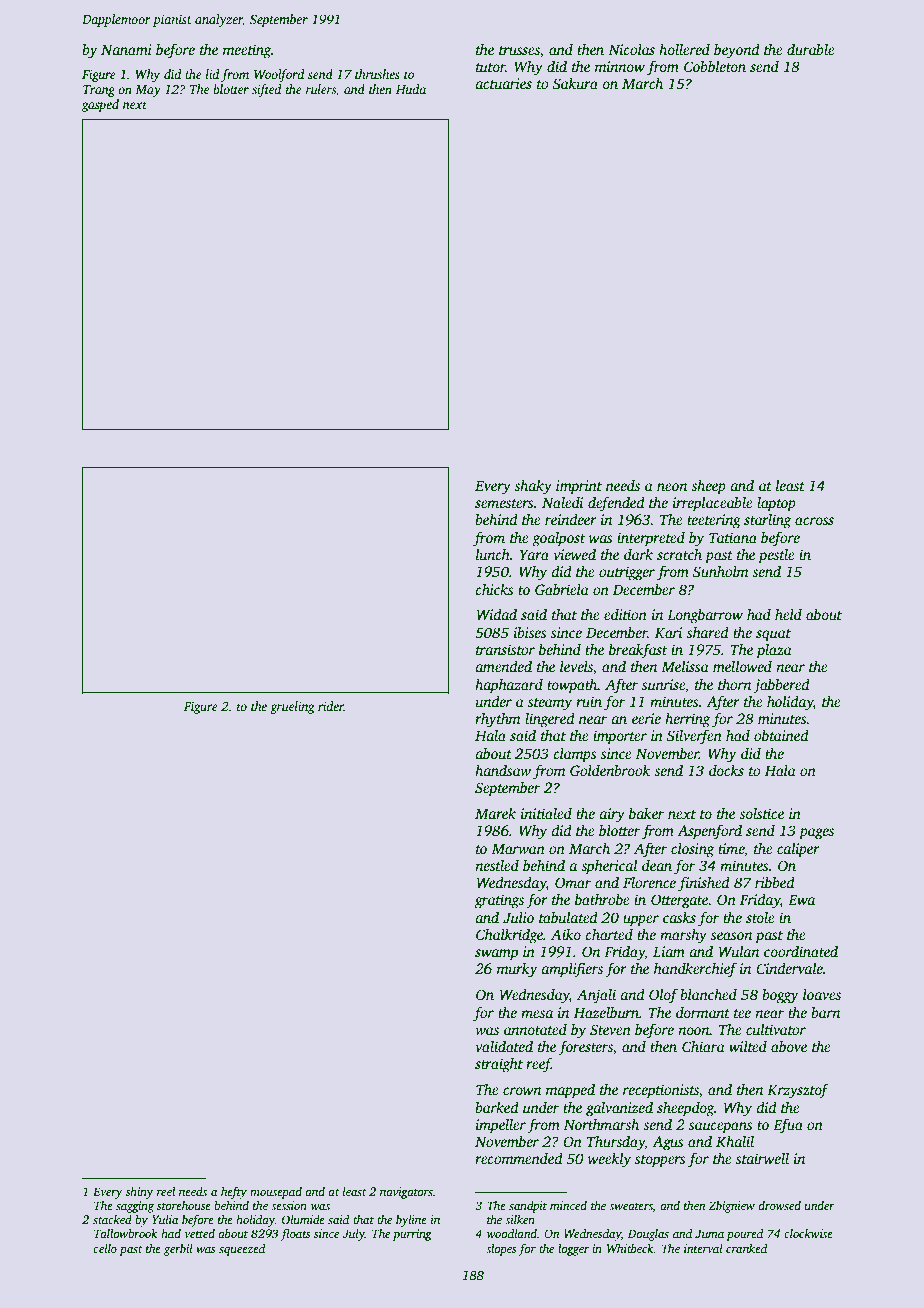  What do you see at coordinates (242, 1250) in the image?
I see `squeezed` at bounding box center [242, 1250].
